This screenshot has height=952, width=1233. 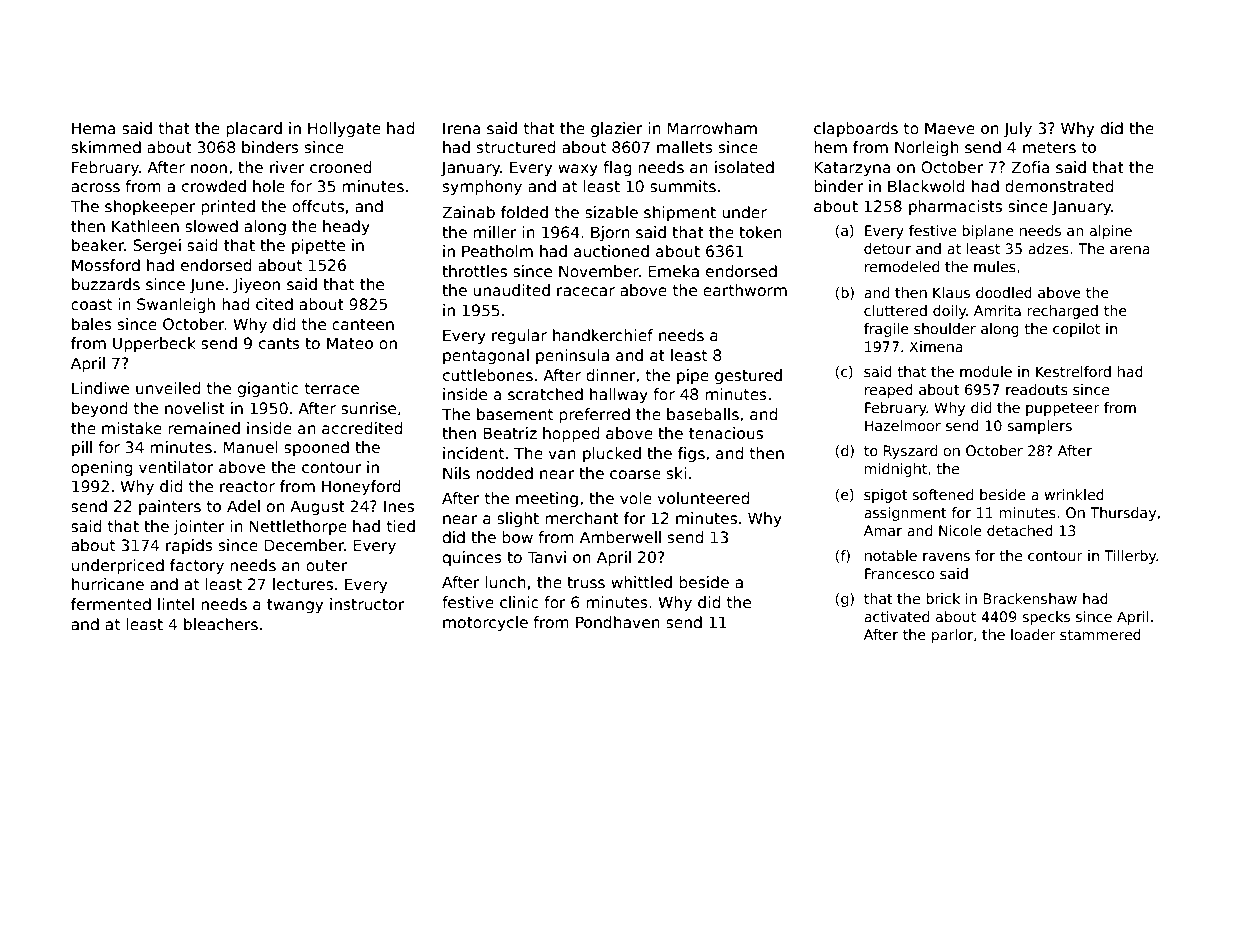 What do you see at coordinates (1100, 634) in the screenshot?
I see `stammered` at bounding box center [1100, 634].
